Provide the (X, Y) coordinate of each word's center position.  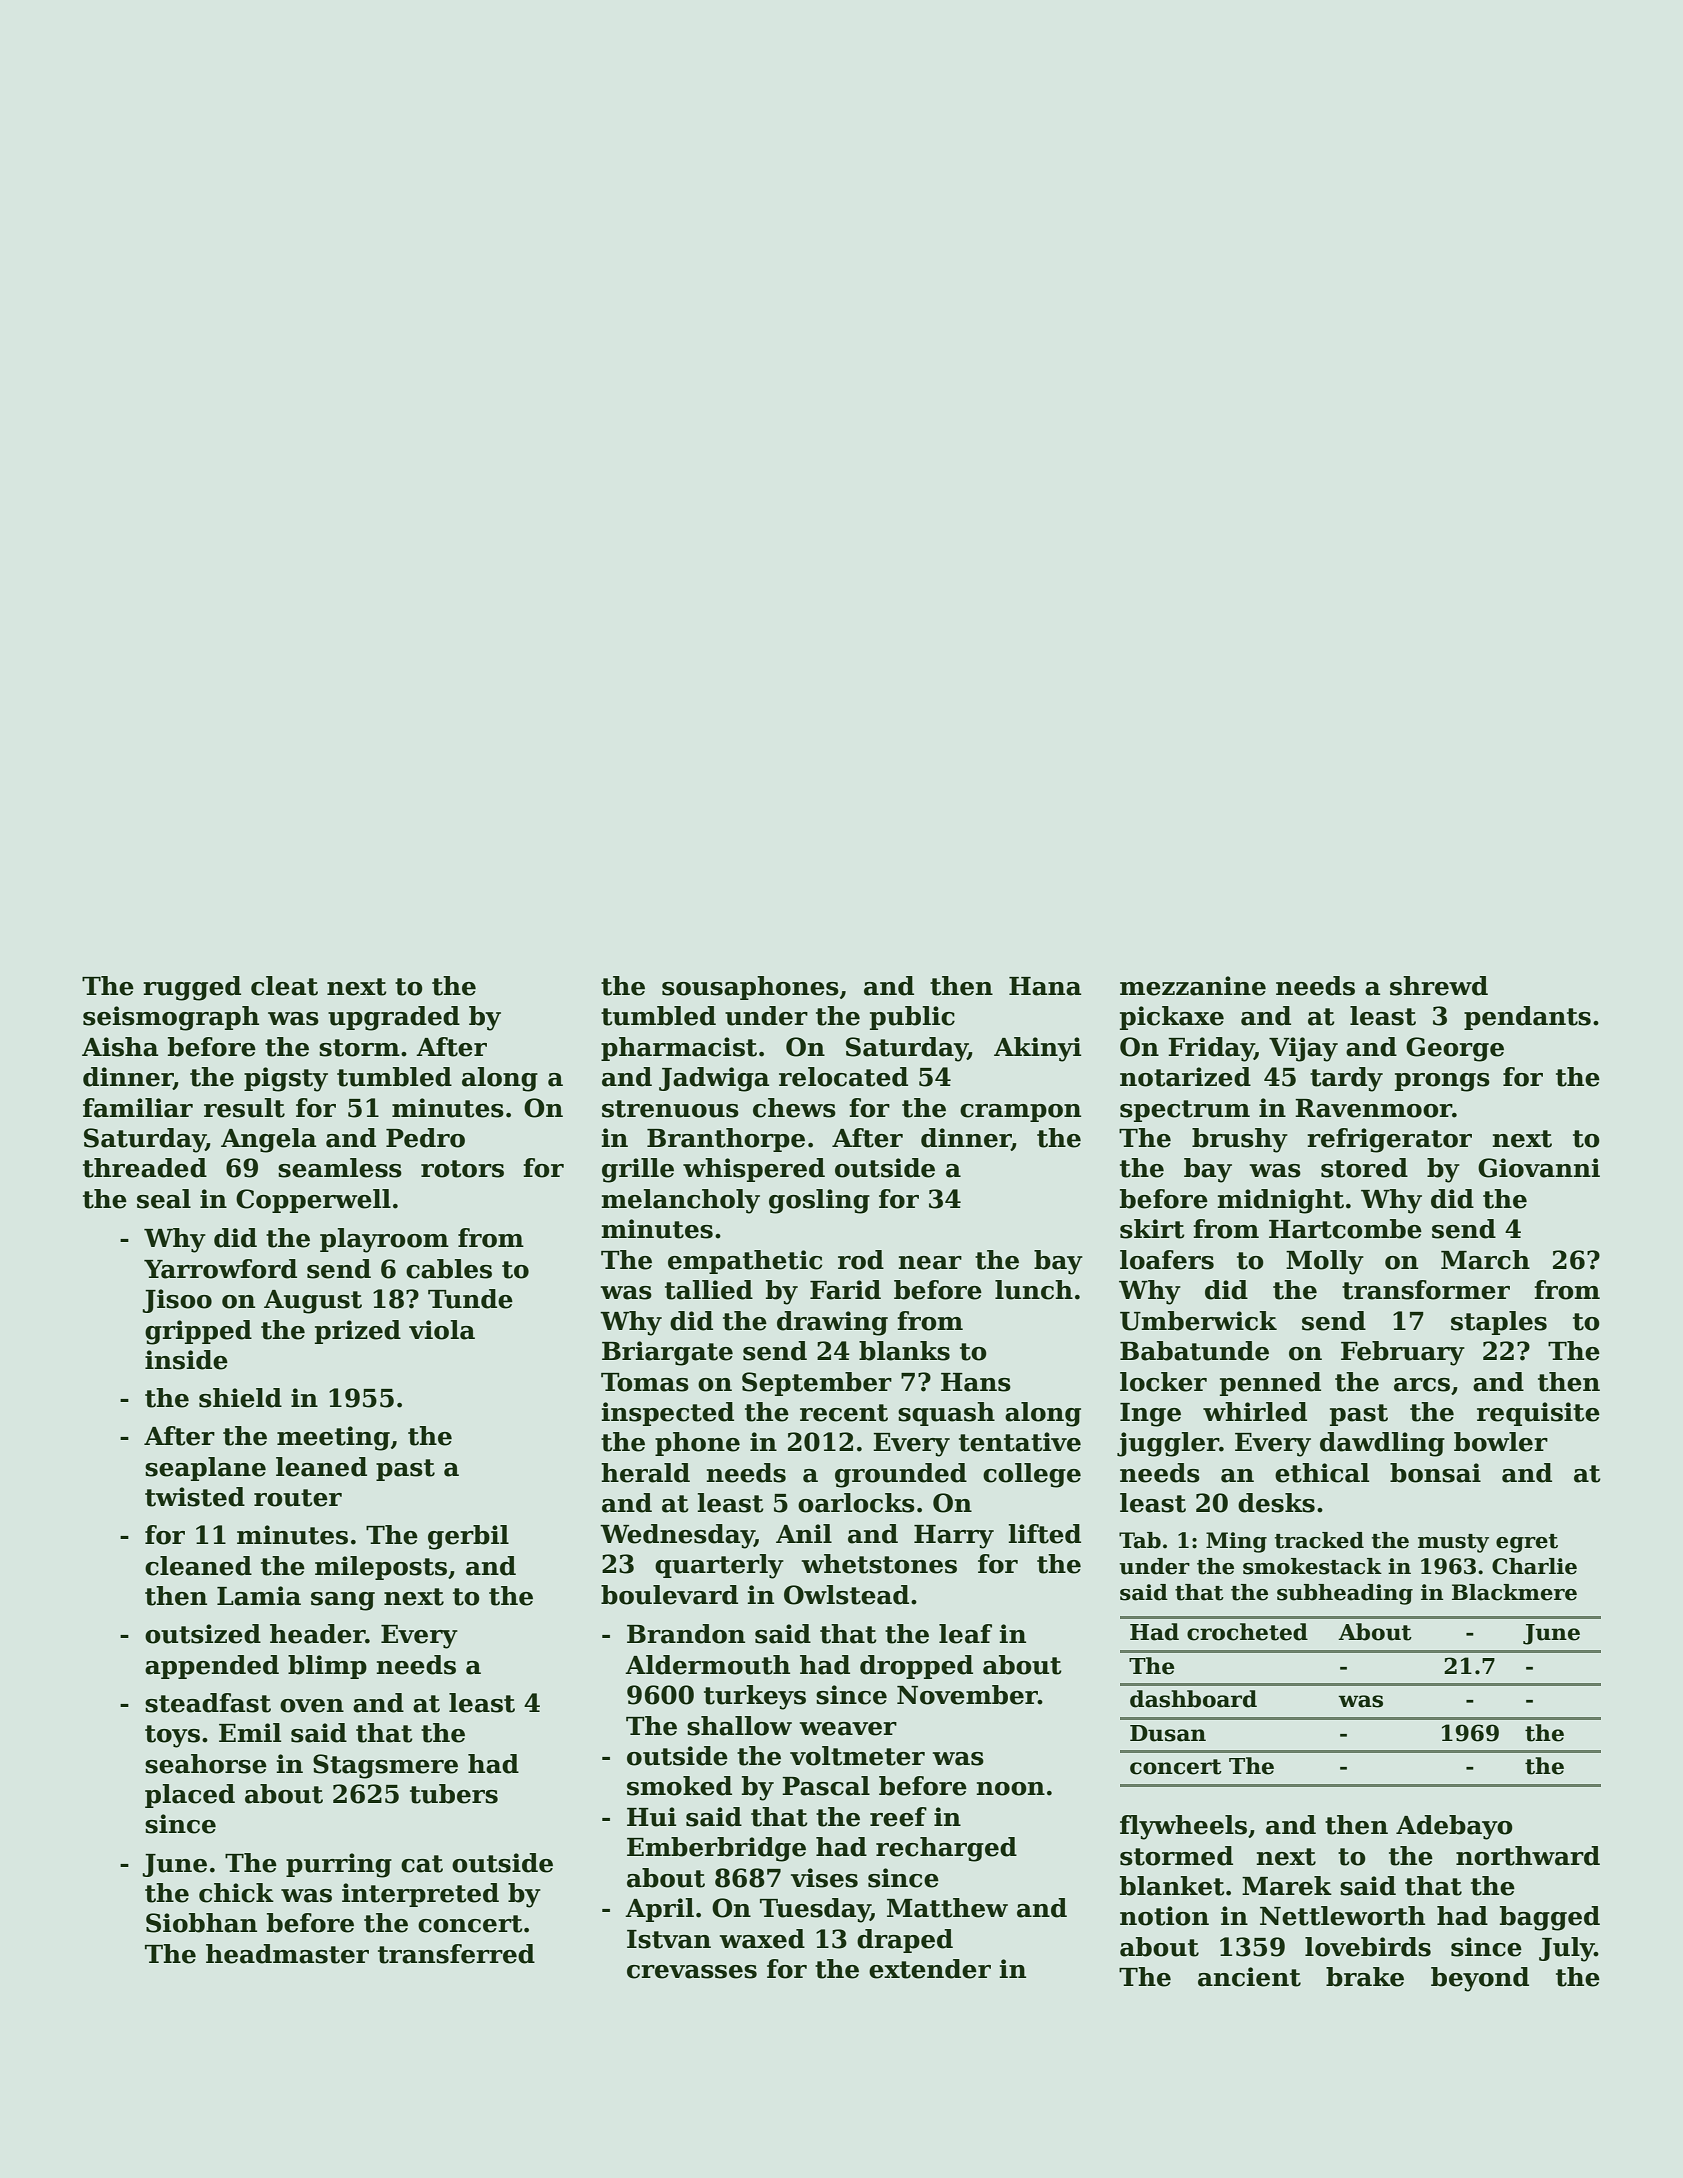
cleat (284, 986)
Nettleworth (1342, 1916)
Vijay (1303, 1049)
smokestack (1312, 1566)
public (912, 1018)
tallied (709, 1290)
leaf (965, 1634)
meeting (333, 1438)
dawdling (1382, 1444)
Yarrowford (220, 1269)
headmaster (287, 1954)
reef (898, 1817)
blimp (327, 1667)
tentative (1020, 1442)
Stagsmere (385, 1766)
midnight (1280, 1201)
